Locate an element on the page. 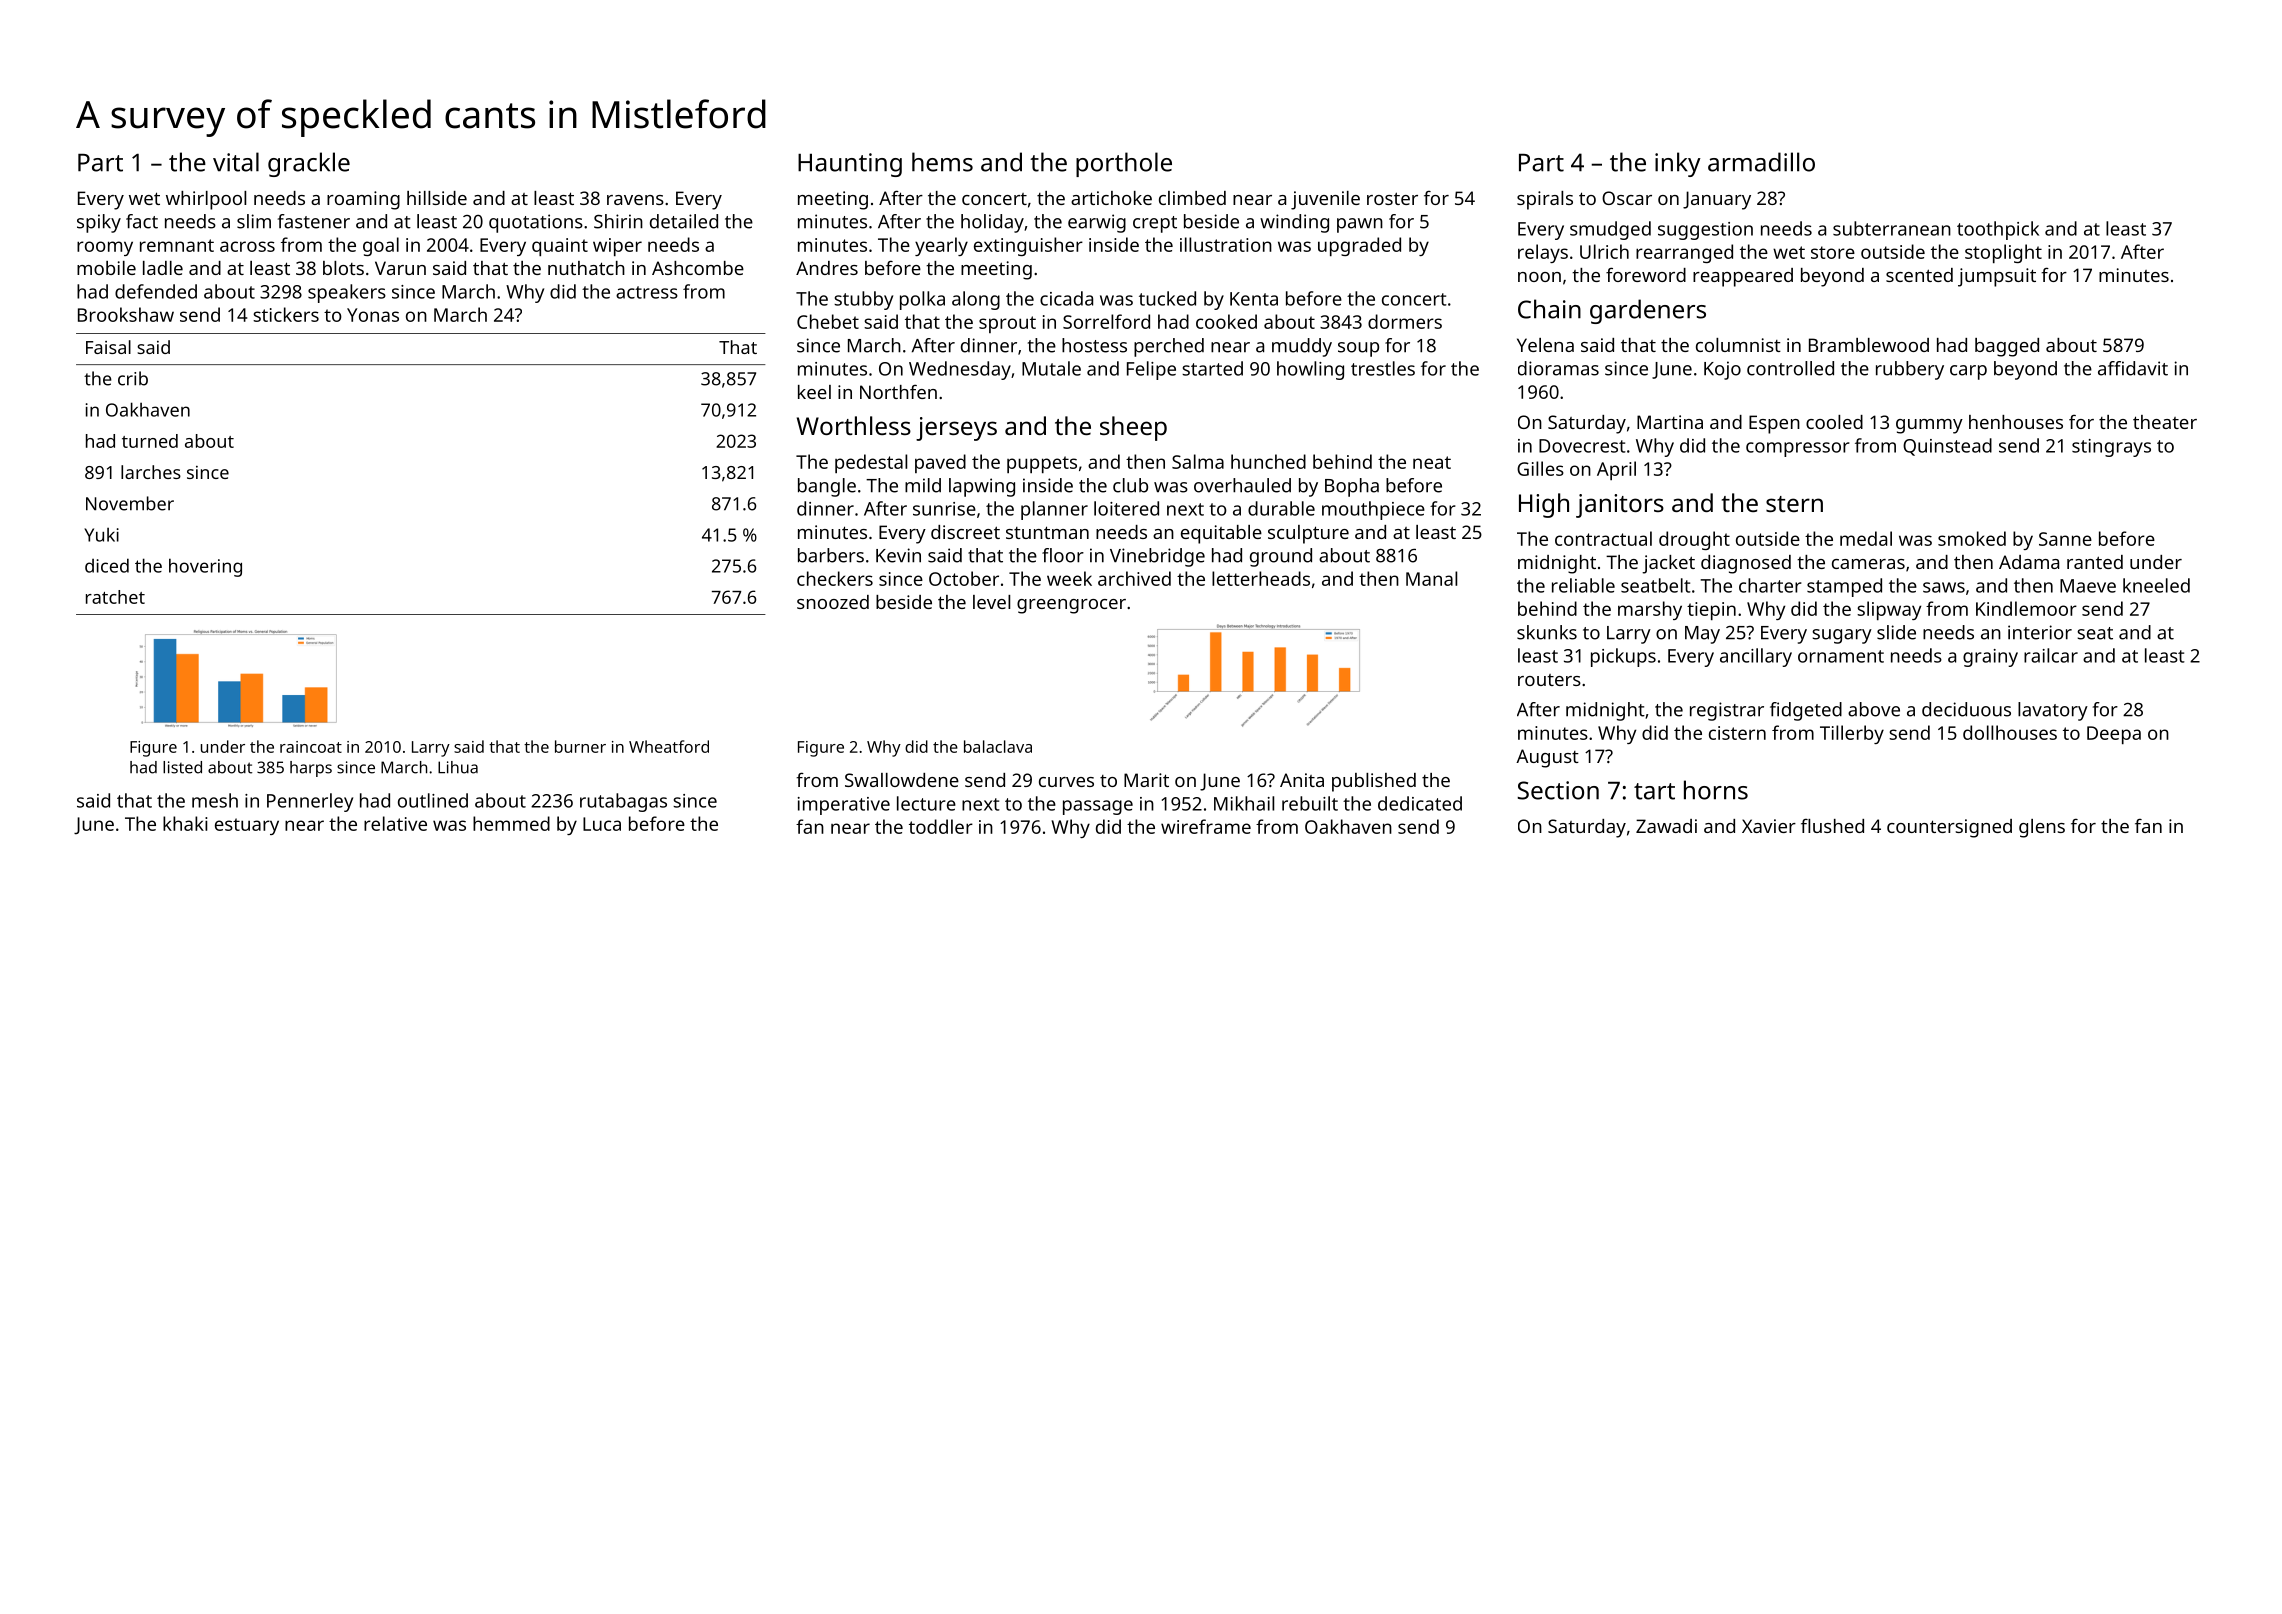  crib is located at coordinates (133, 378).
